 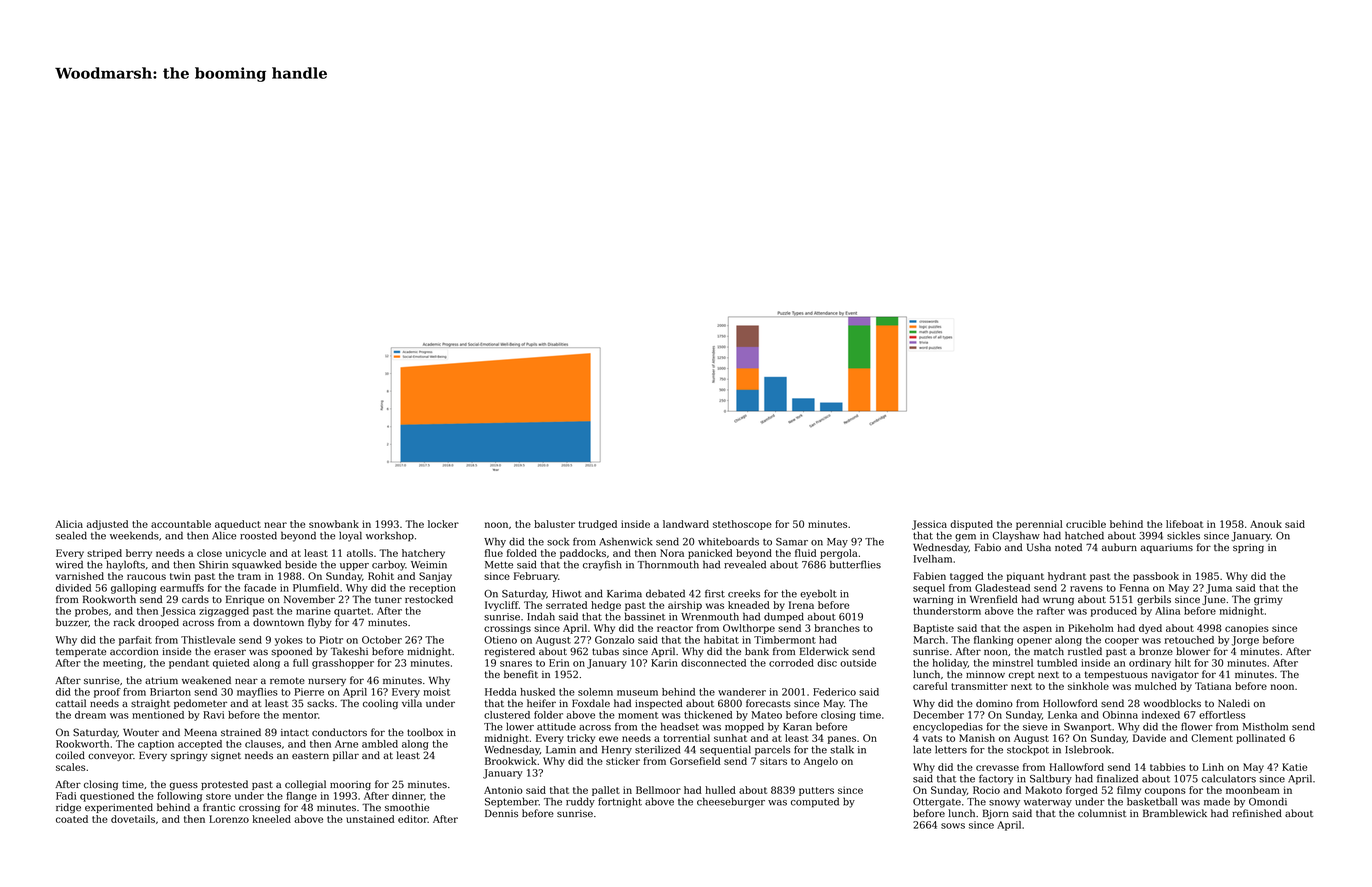 What do you see at coordinates (797, 727) in the screenshot?
I see `Karan` at bounding box center [797, 727].
